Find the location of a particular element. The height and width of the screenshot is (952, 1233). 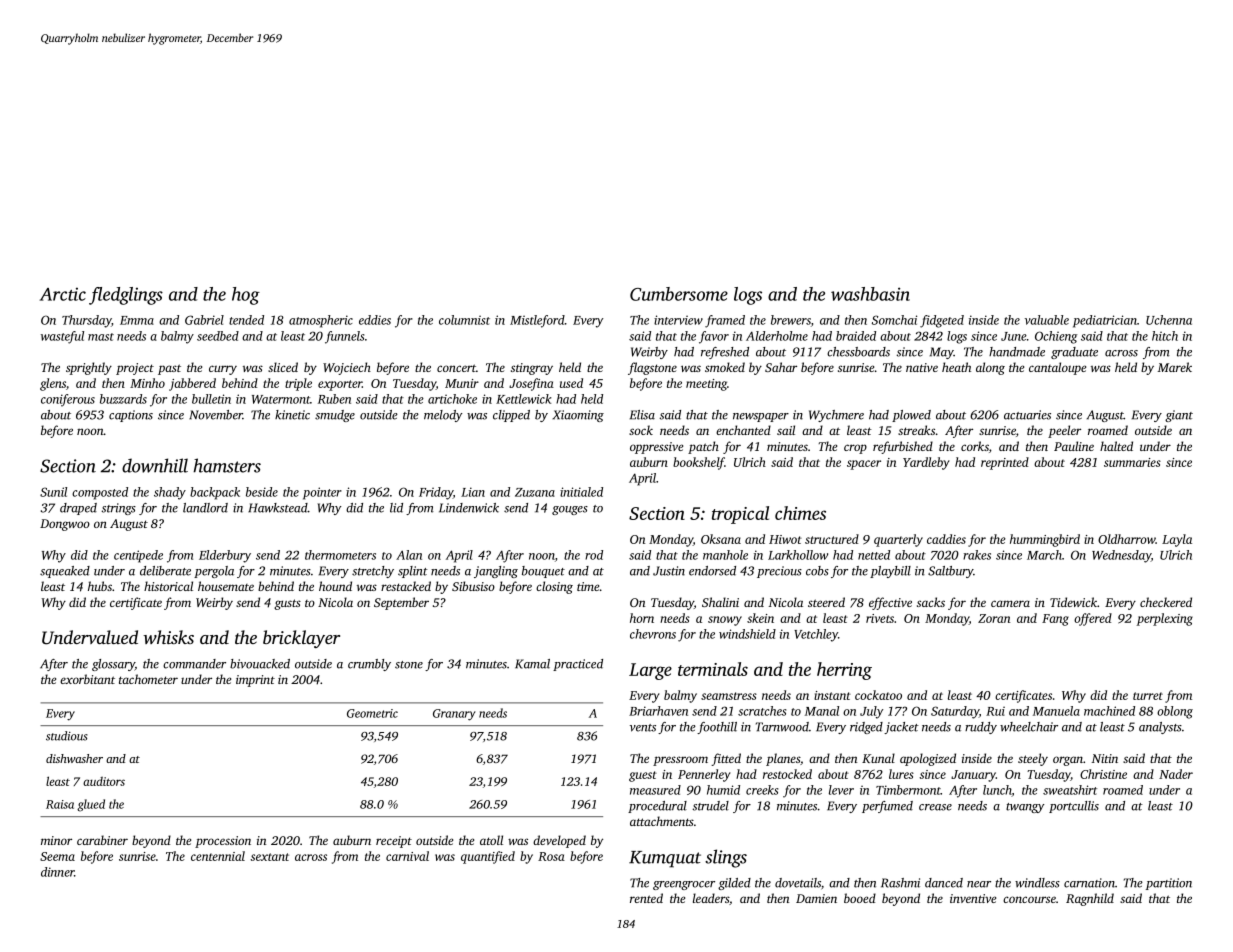

vents is located at coordinates (643, 728).
